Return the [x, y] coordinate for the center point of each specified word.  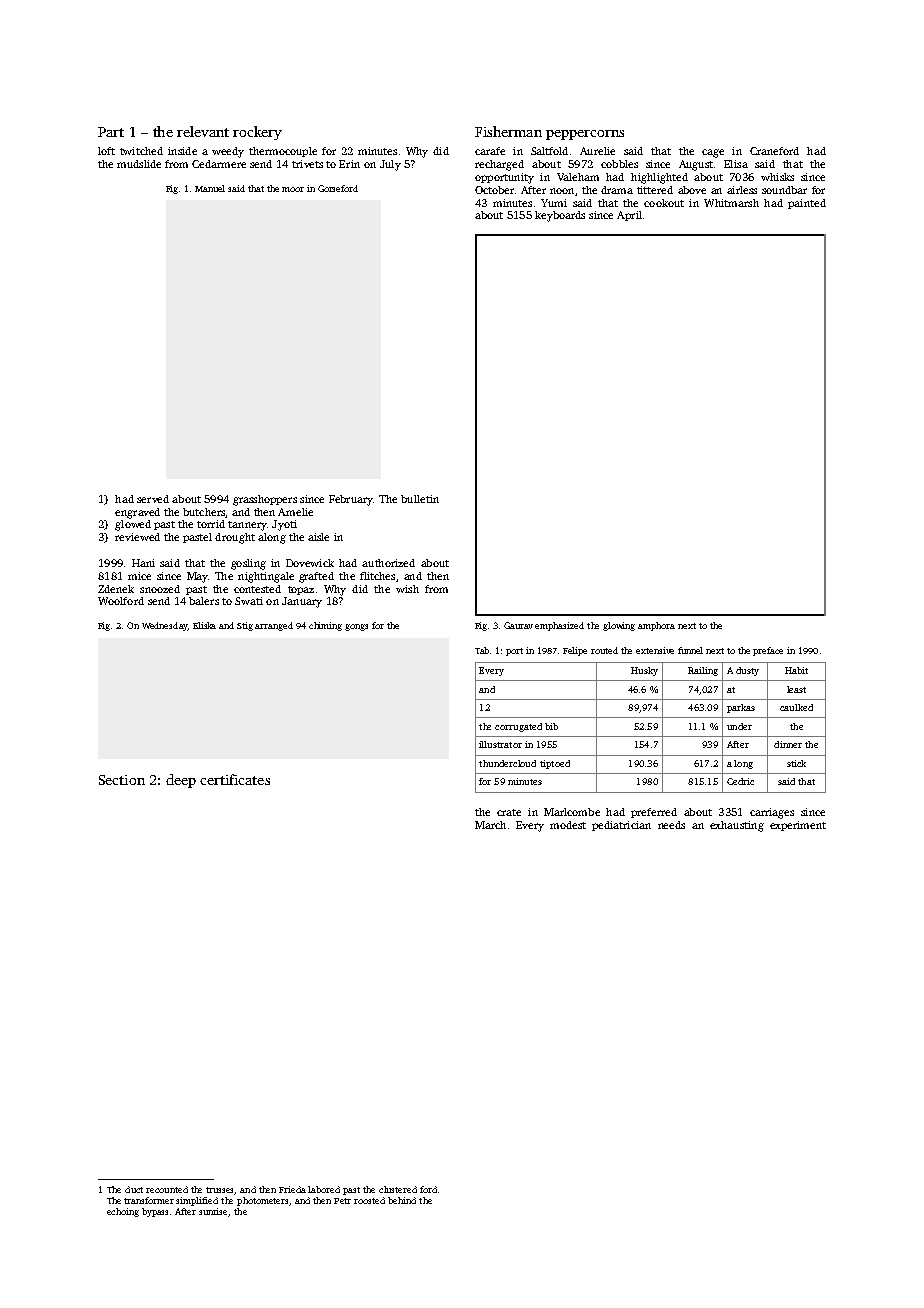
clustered [398, 1189]
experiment [798, 826]
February [351, 500]
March [490, 825]
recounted [167, 1189]
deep [181, 781]
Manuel [210, 188]
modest [568, 825]
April [629, 216]
